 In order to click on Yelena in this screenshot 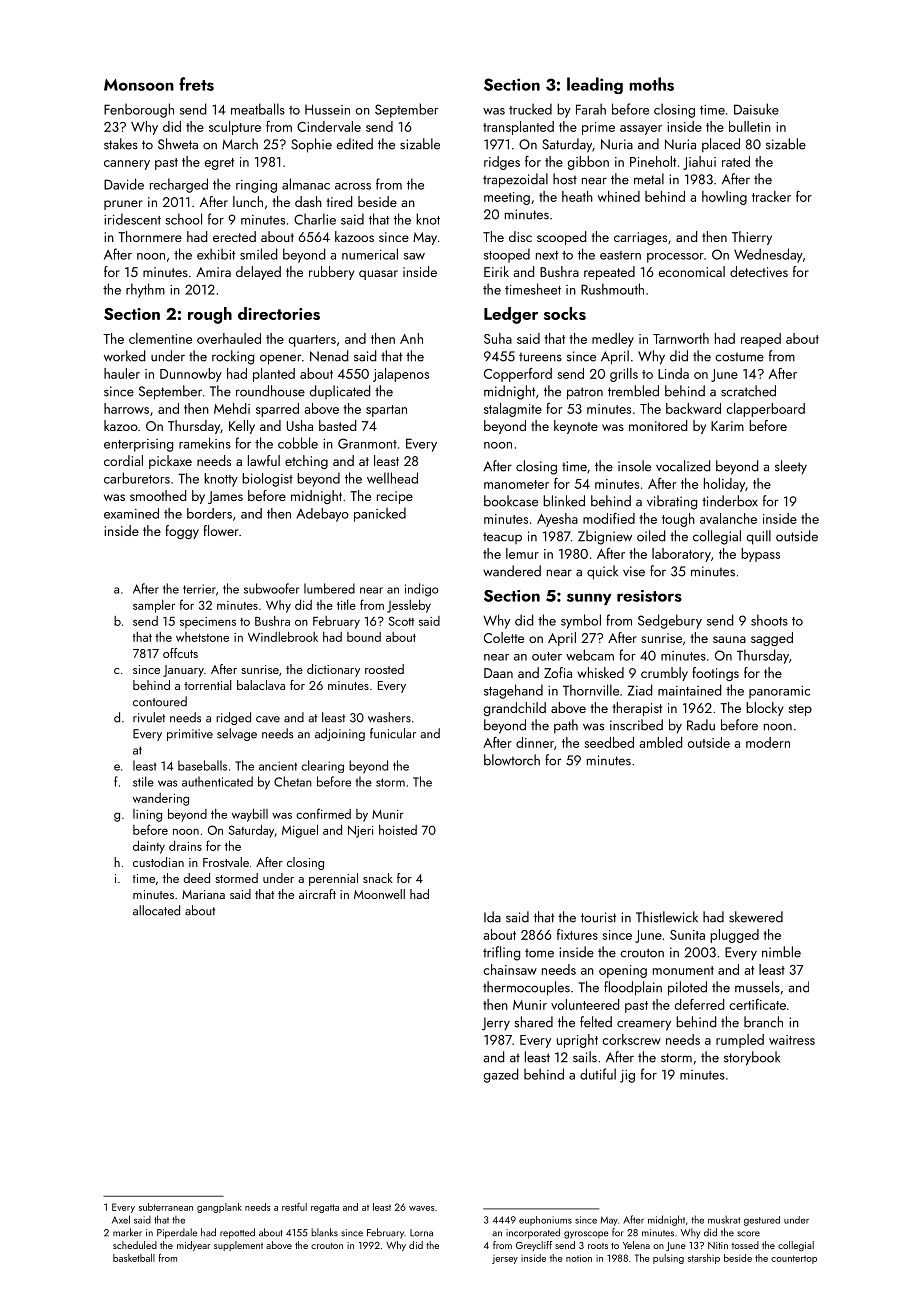, I will do `click(636, 1245)`.
